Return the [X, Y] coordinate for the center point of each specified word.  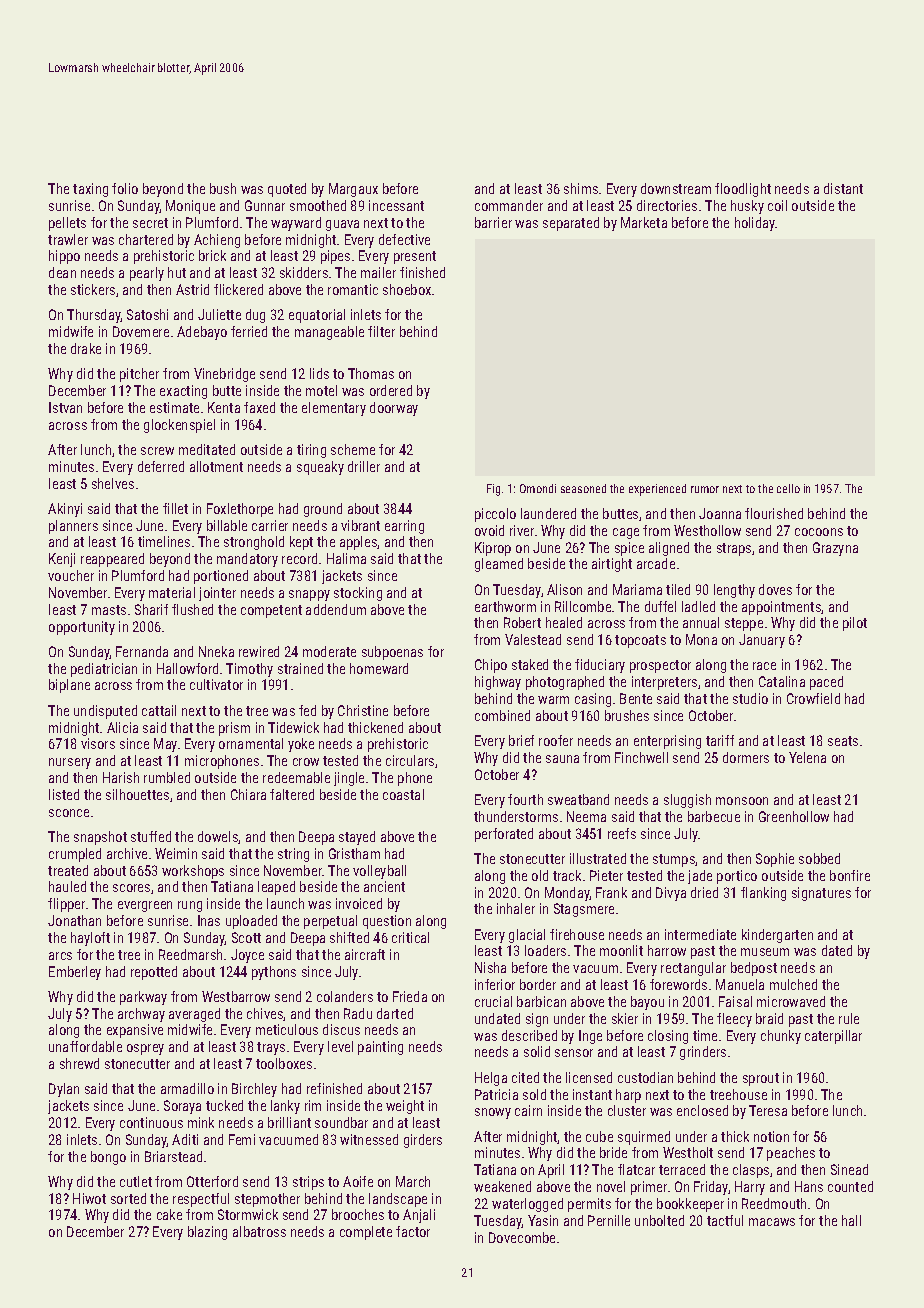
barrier [493, 222]
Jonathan [74, 920]
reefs [622, 833]
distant [843, 188]
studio [750, 698]
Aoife [358, 1181]
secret [150, 223]
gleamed [499, 565]
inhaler [516, 908]
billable [227, 525]
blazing [207, 1233]
